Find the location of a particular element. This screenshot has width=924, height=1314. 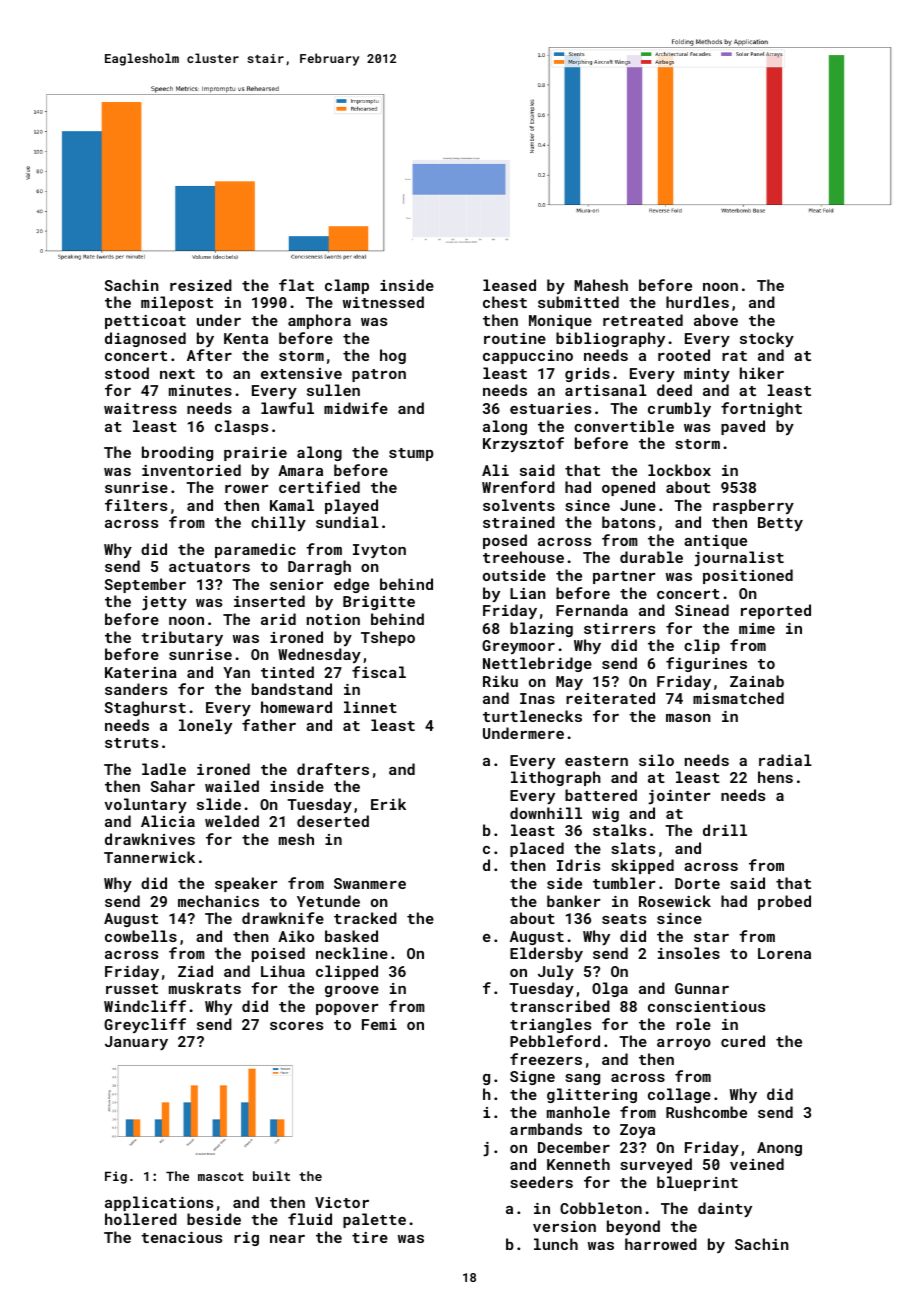

resized is located at coordinates (201, 285).
